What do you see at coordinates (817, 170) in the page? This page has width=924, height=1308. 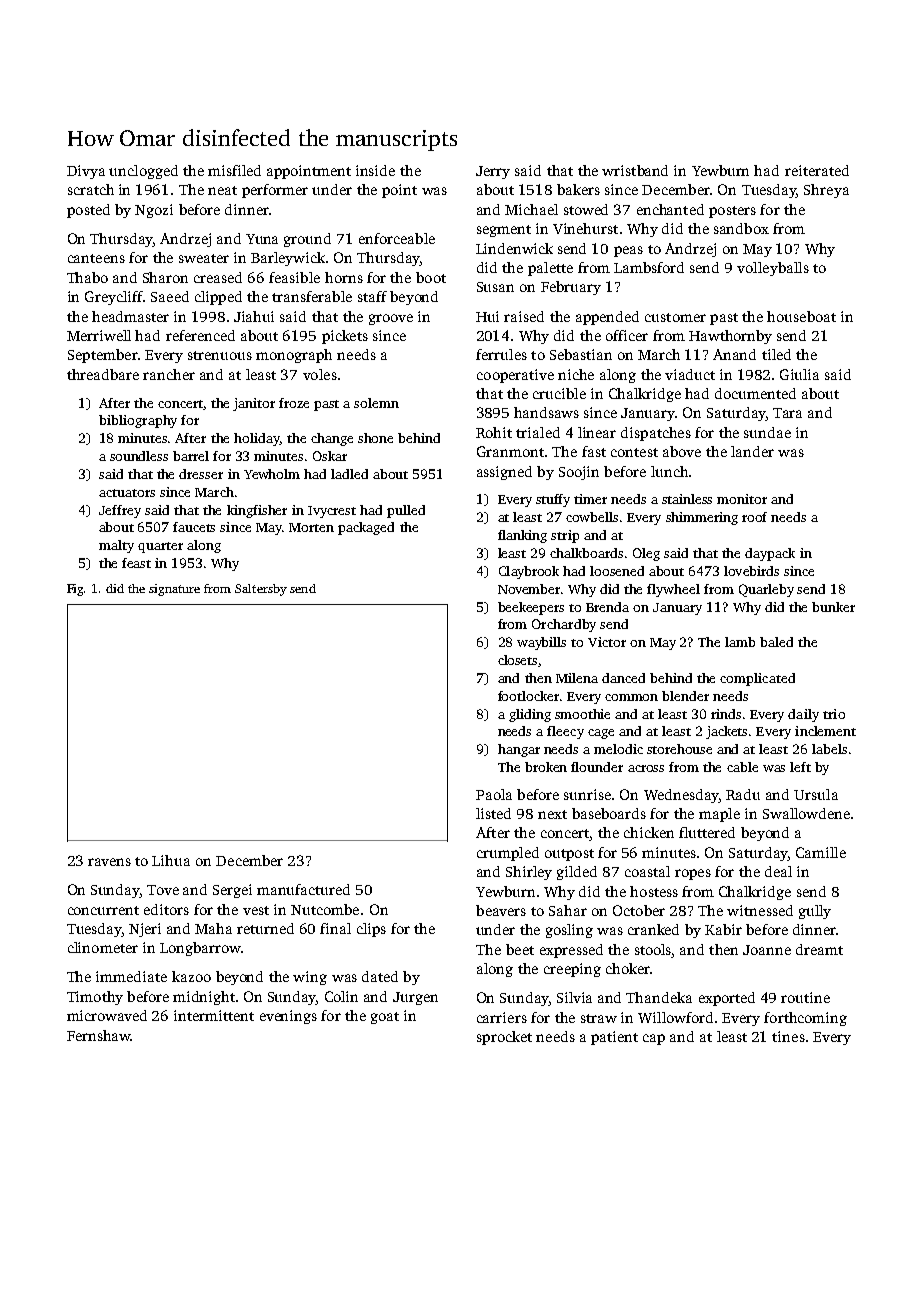 I see `reiterated` at bounding box center [817, 170].
